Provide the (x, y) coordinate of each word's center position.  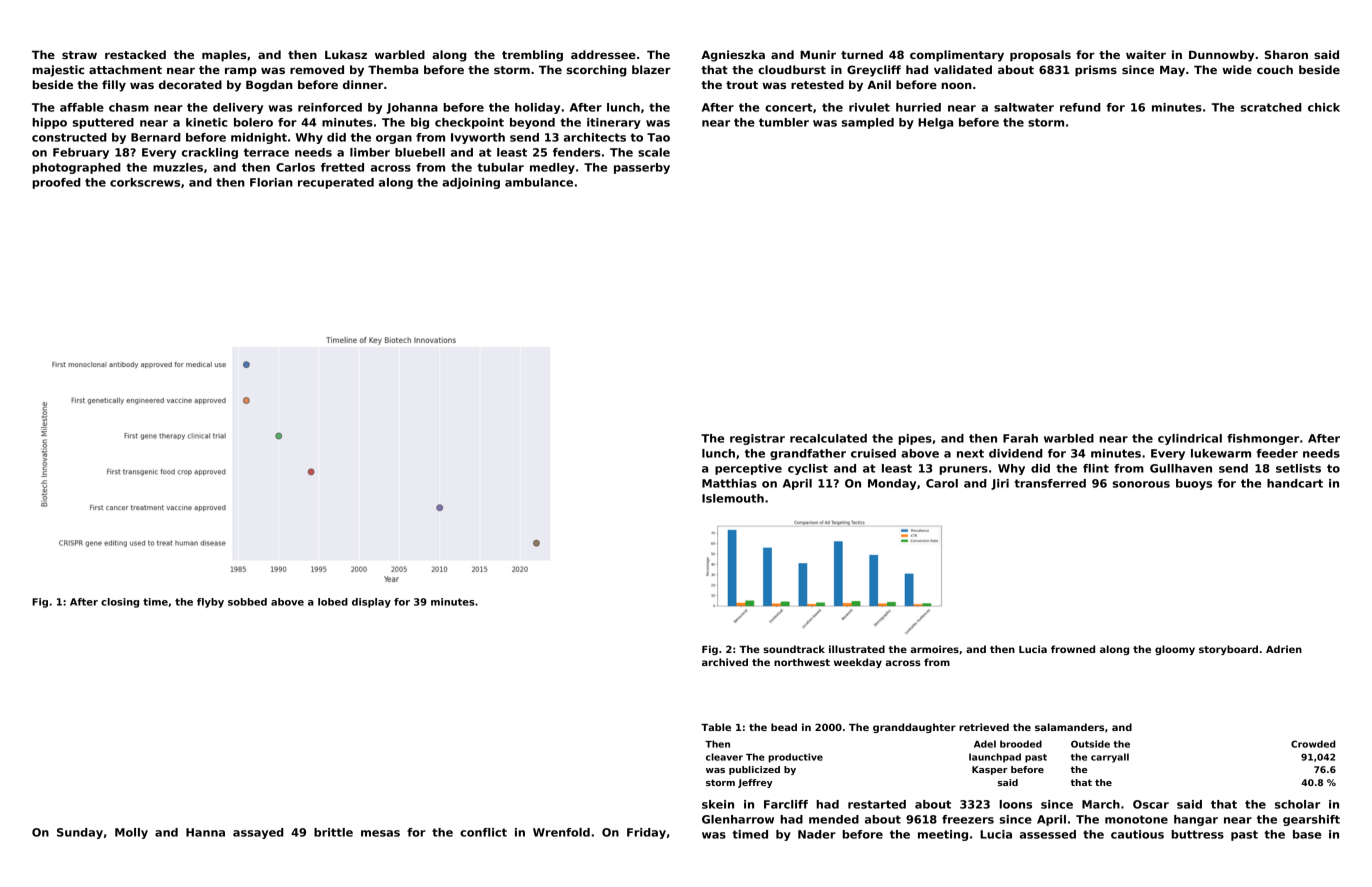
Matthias (729, 483)
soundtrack (794, 649)
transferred (1050, 483)
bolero (253, 122)
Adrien (1284, 649)
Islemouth (733, 498)
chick (1324, 107)
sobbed (247, 602)
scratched (1271, 107)
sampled (868, 123)
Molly (131, 833)
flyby (210, 603)
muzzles (178, 167)
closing (120, 603)
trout (742, 85)
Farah (1020, 438)
